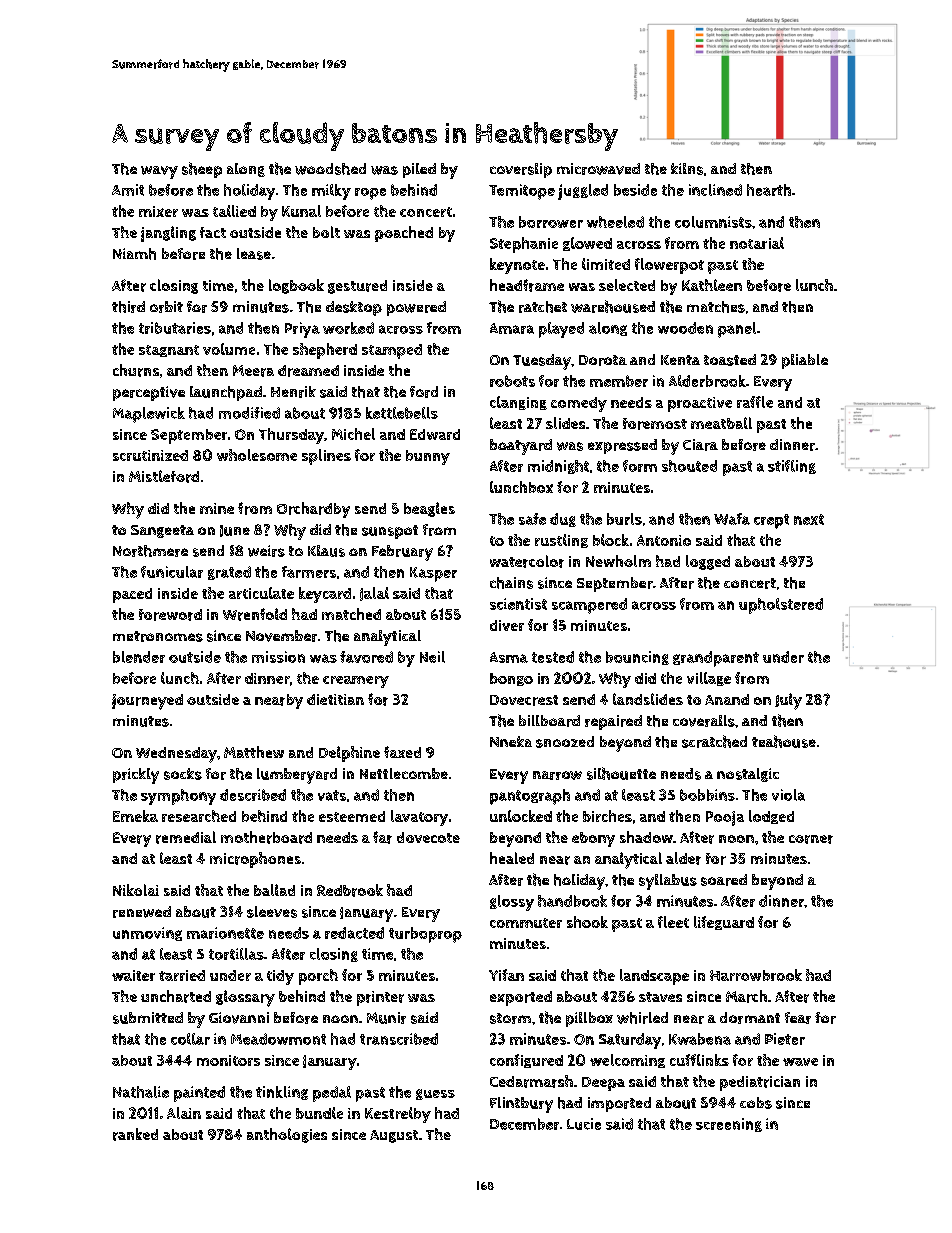 This screenshot has height=1233, width=952. What do you see at coordinates (132, 595) in the screenshot?
I see `paced` at bounding box center [132, 595].
